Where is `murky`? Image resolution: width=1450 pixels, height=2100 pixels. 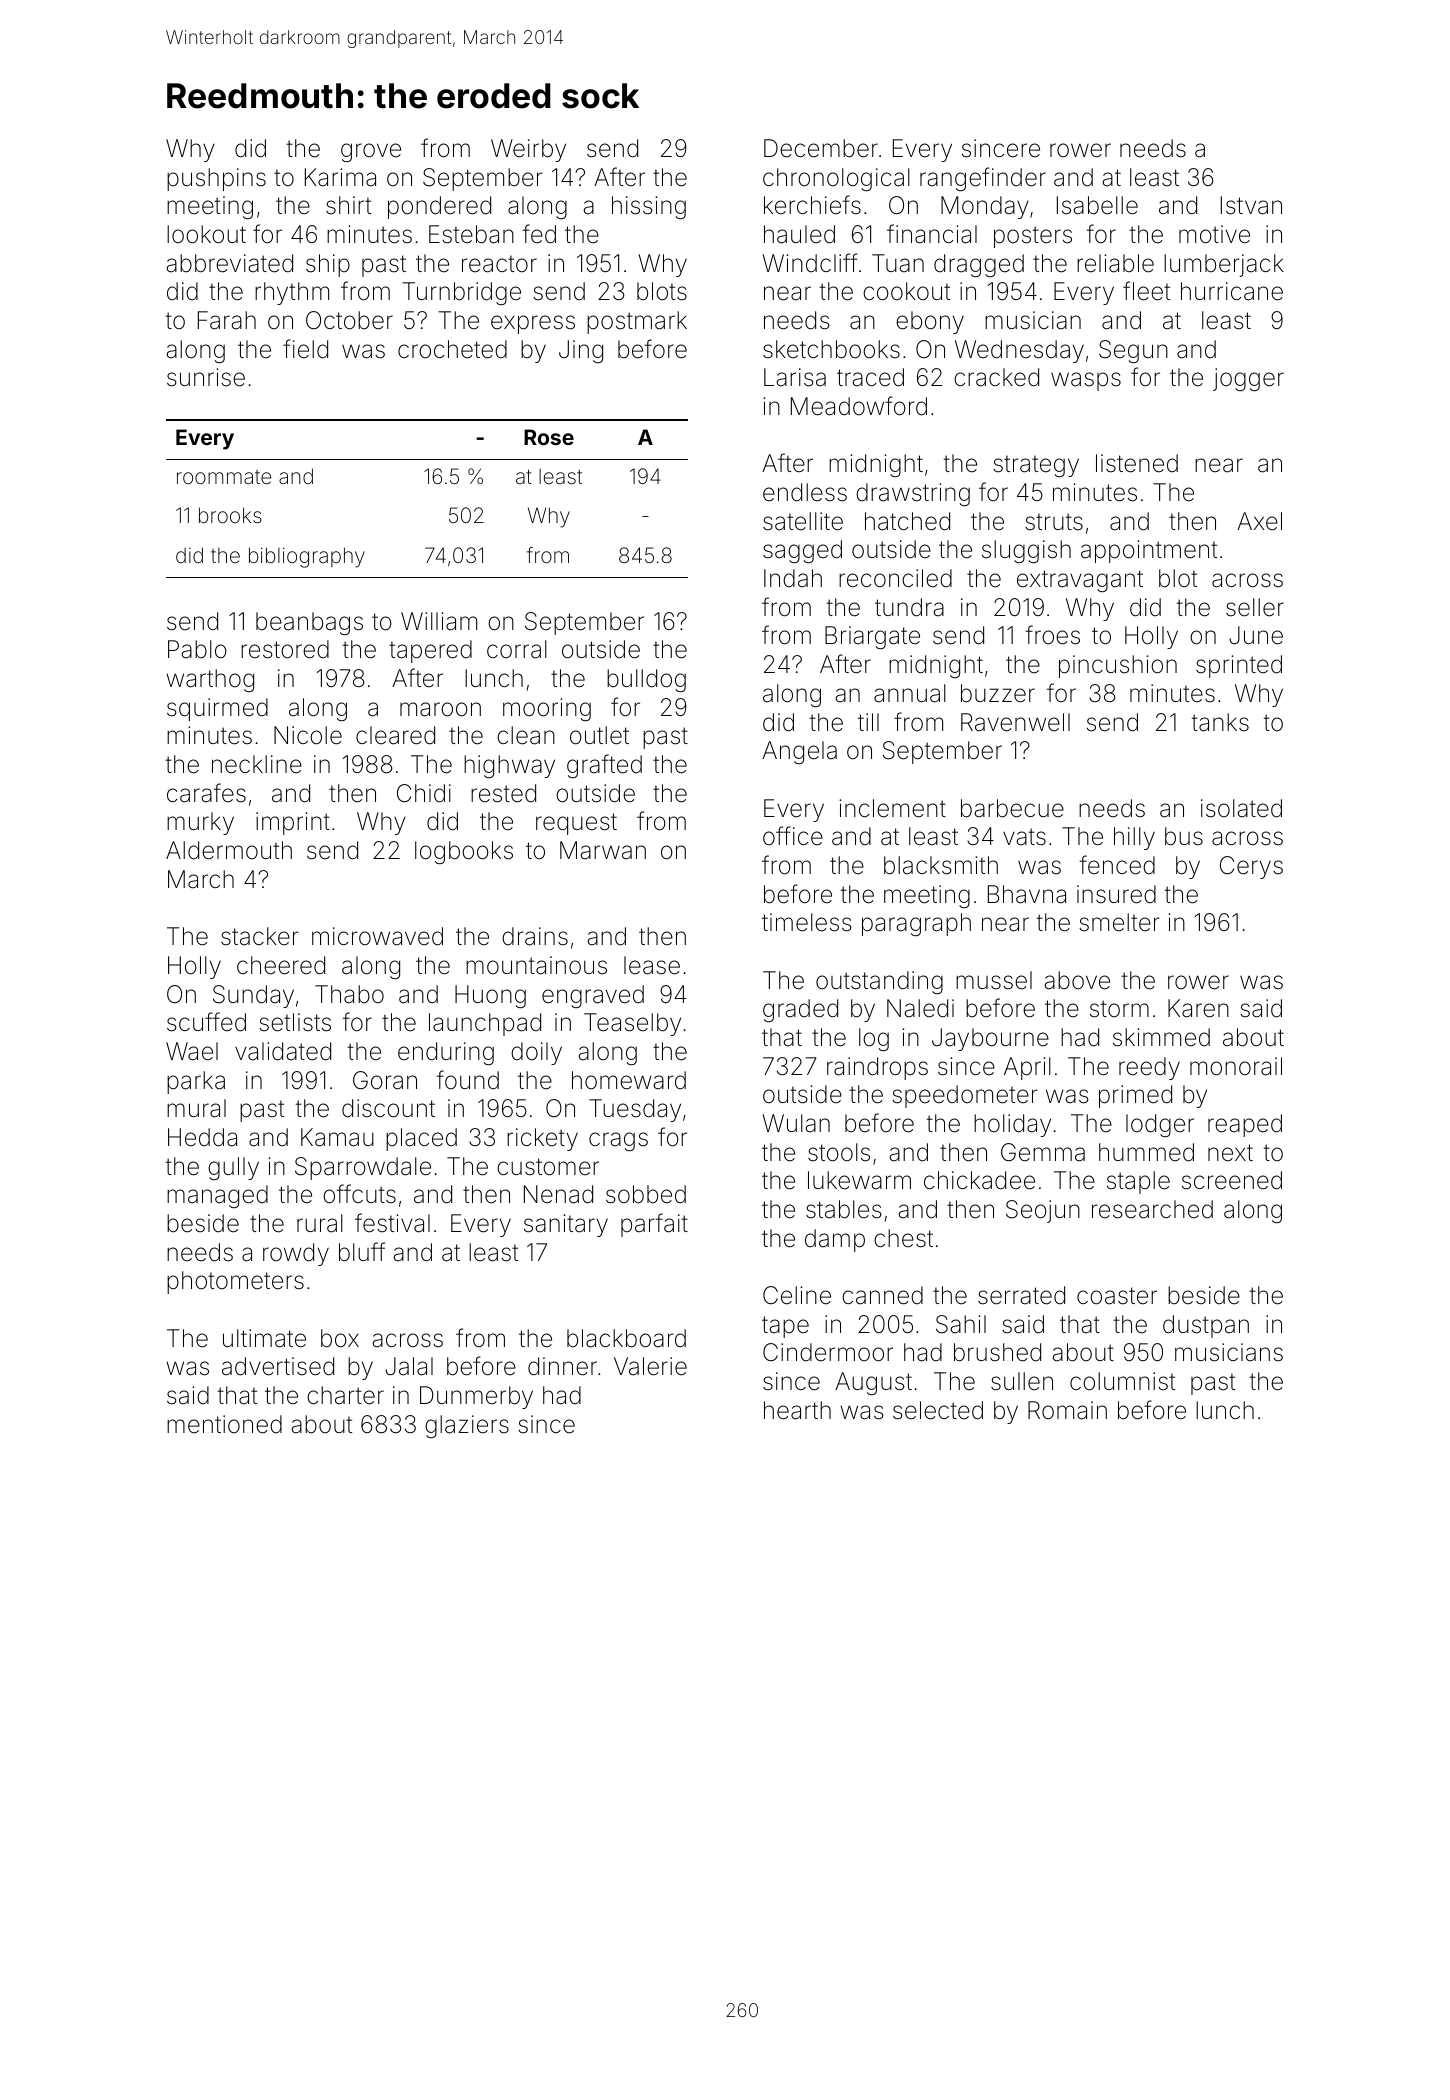 murky is located at coordinates (200, 823).
